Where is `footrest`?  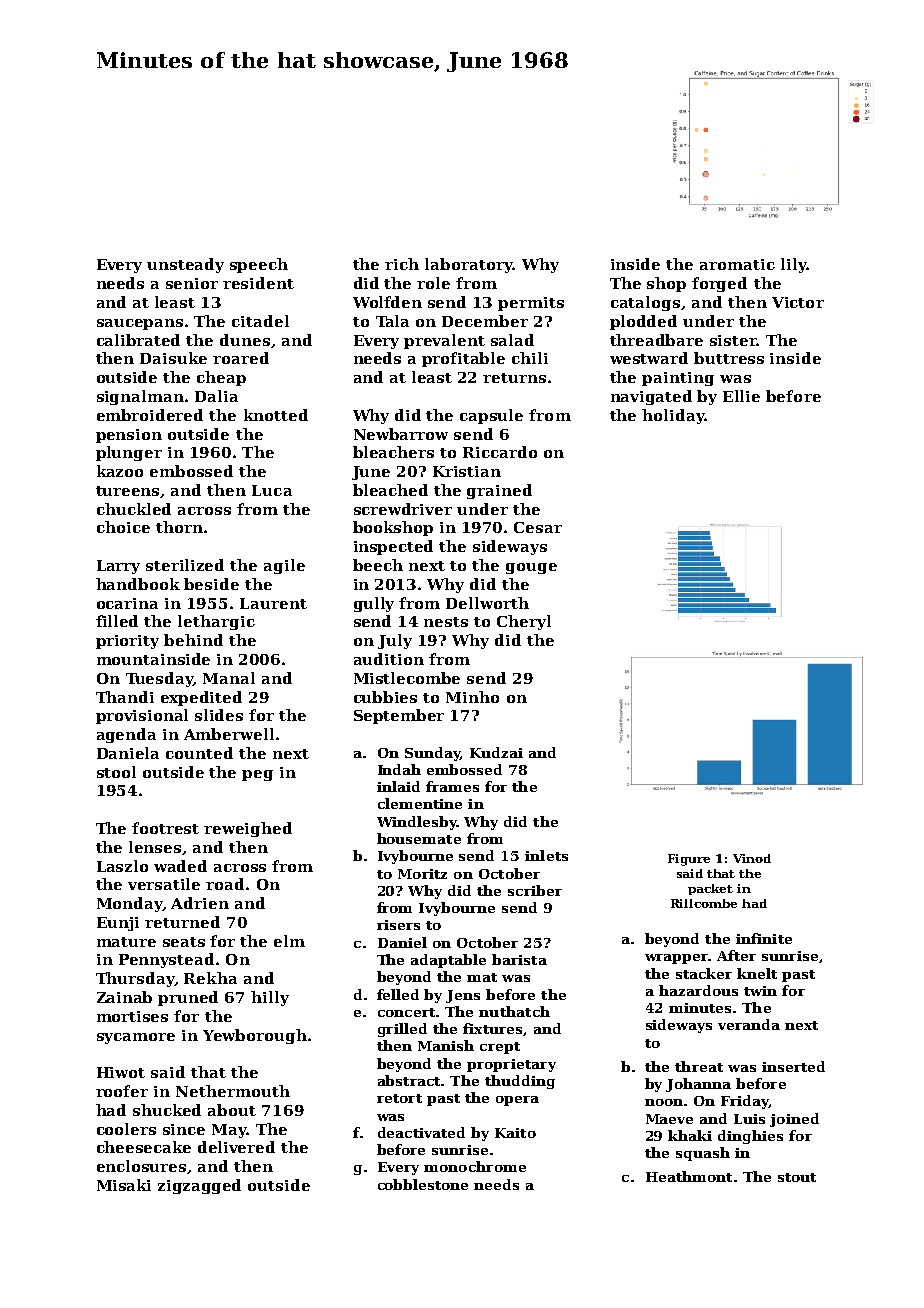
footrest is located at coordinates (165, 828).
